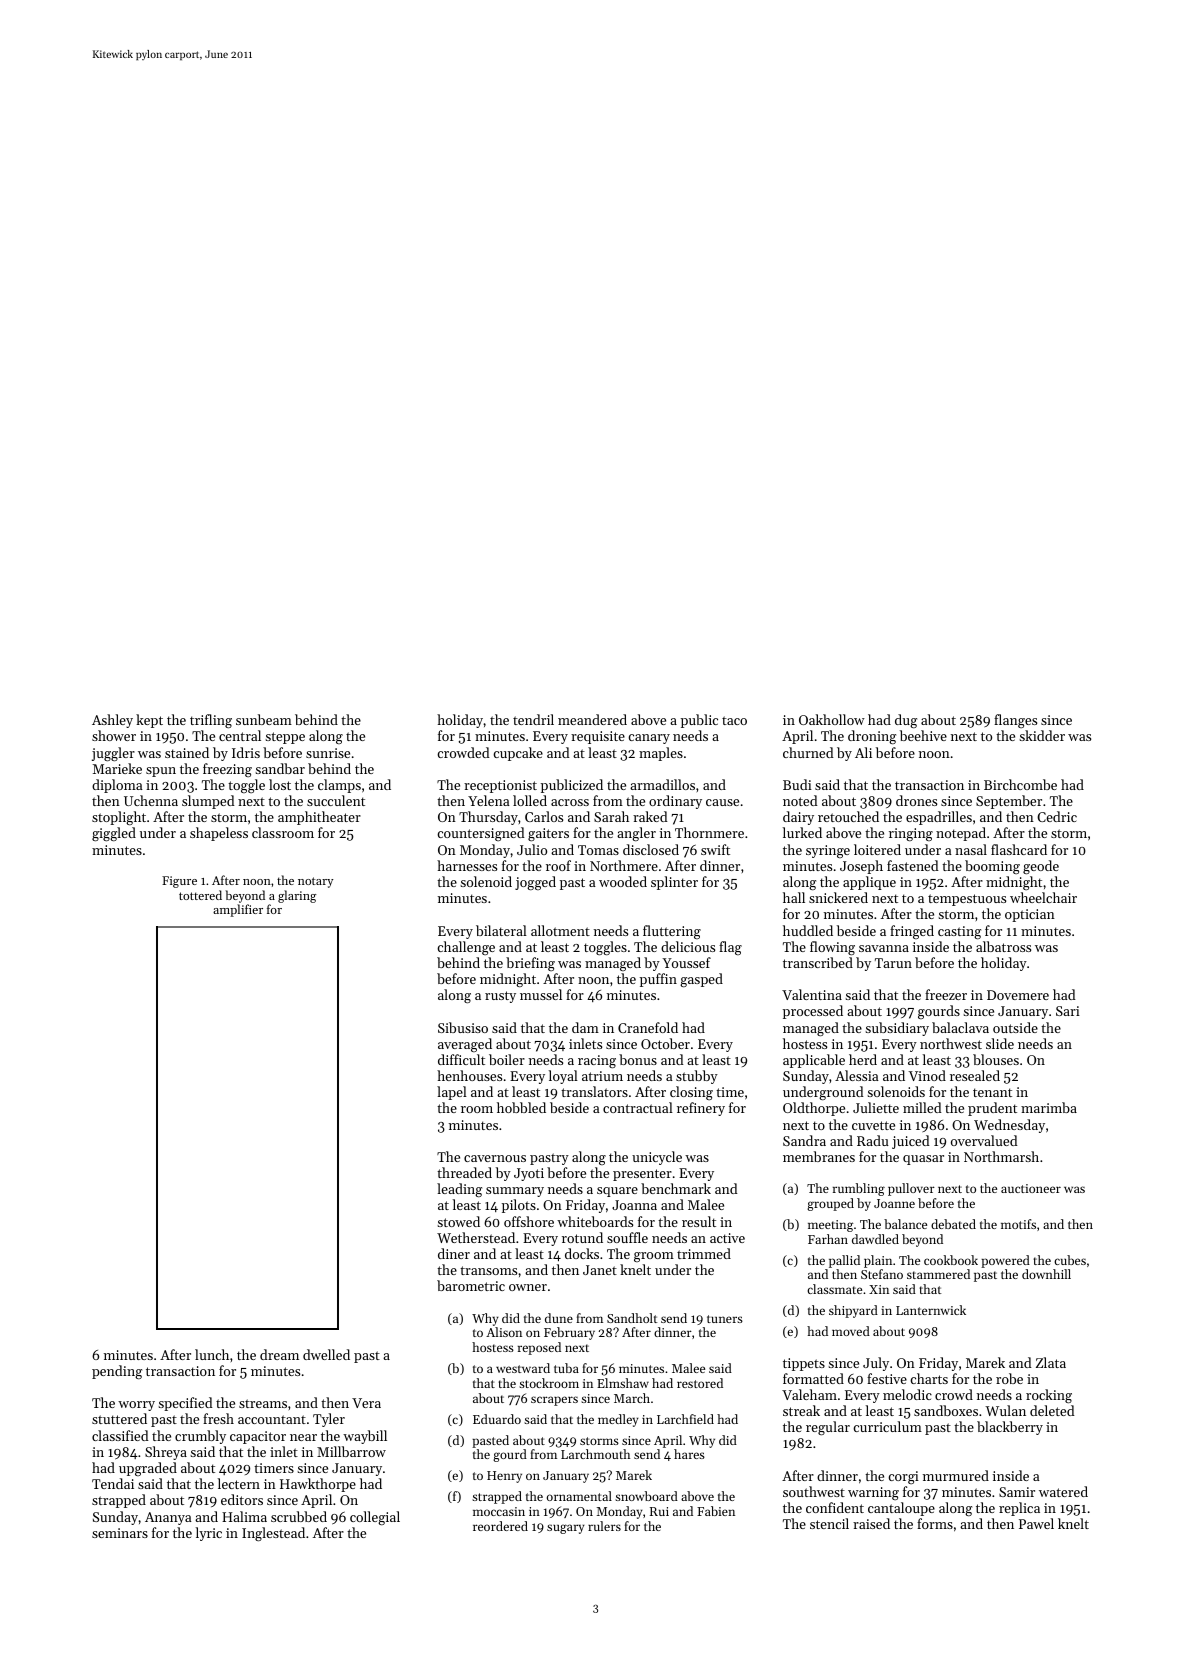  I want to click on lapel, so click(452, 1093).
